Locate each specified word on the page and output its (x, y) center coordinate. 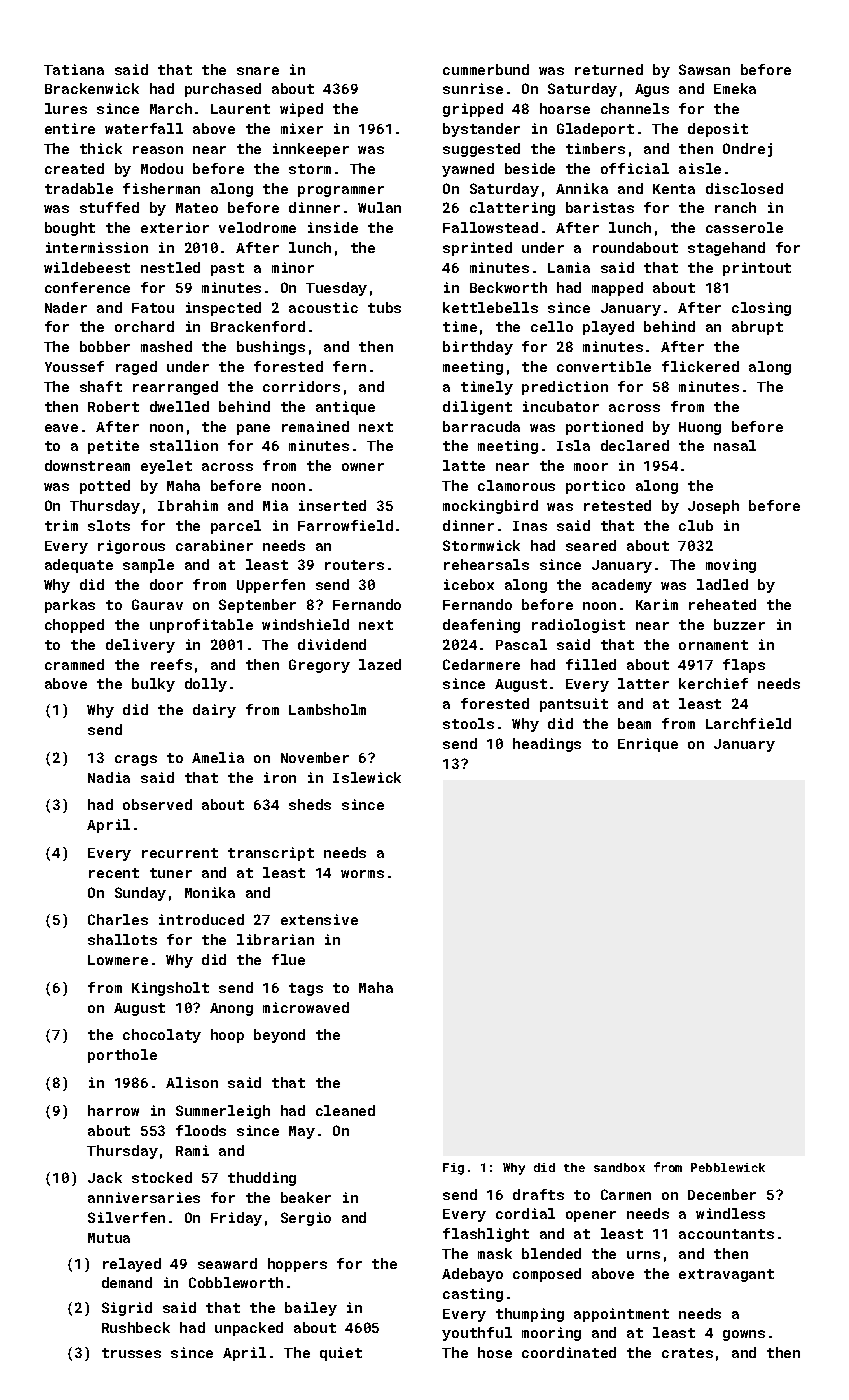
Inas (530, 526)
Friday (236, 1219)
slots (109, 525)
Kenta (674, 189)
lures (66, 108)
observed (157, 804)
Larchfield (748, 723)
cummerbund (486, 69)
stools (468, 723)
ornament (713, 645)
